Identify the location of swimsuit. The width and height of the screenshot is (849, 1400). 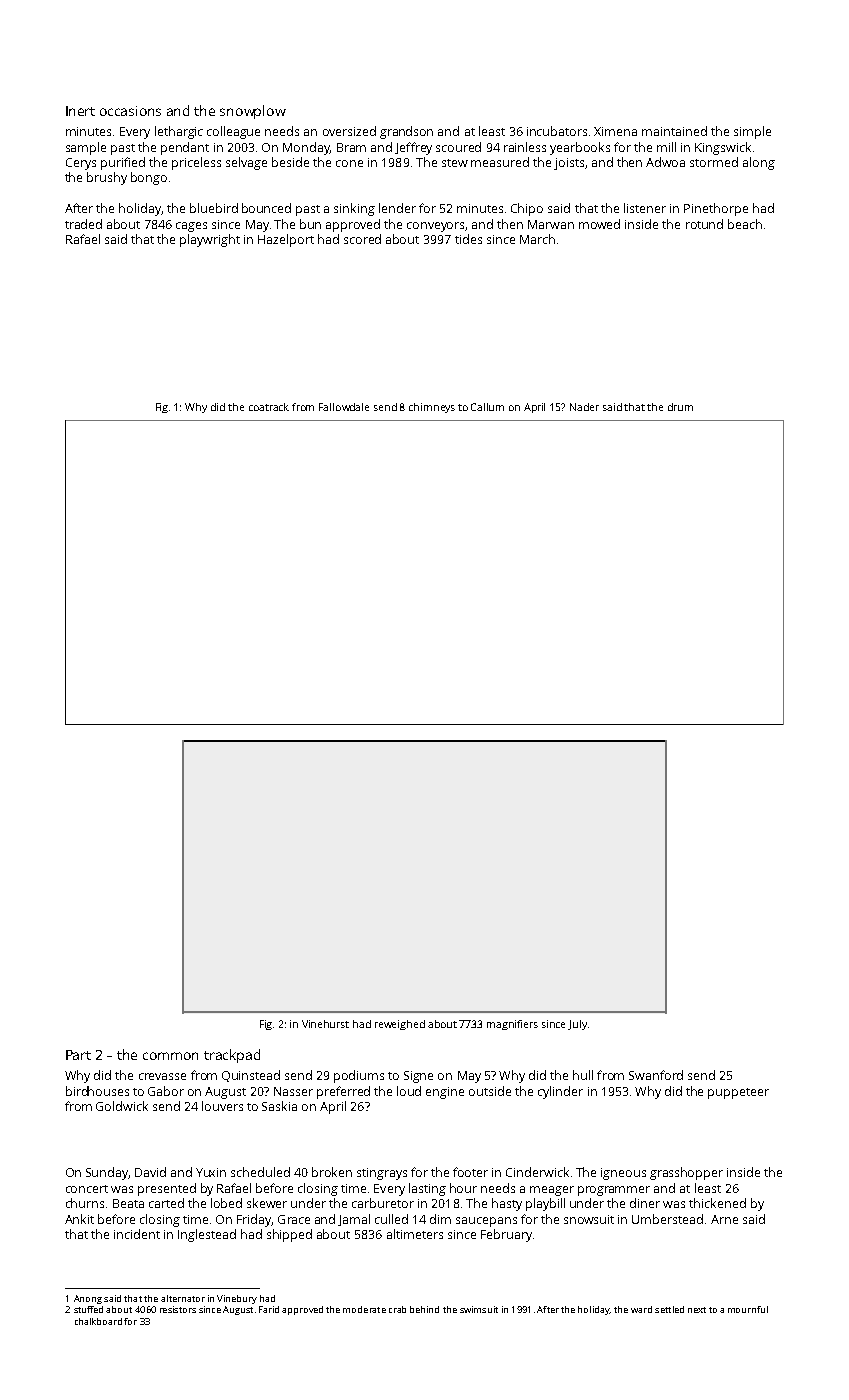
(479, 1309).
